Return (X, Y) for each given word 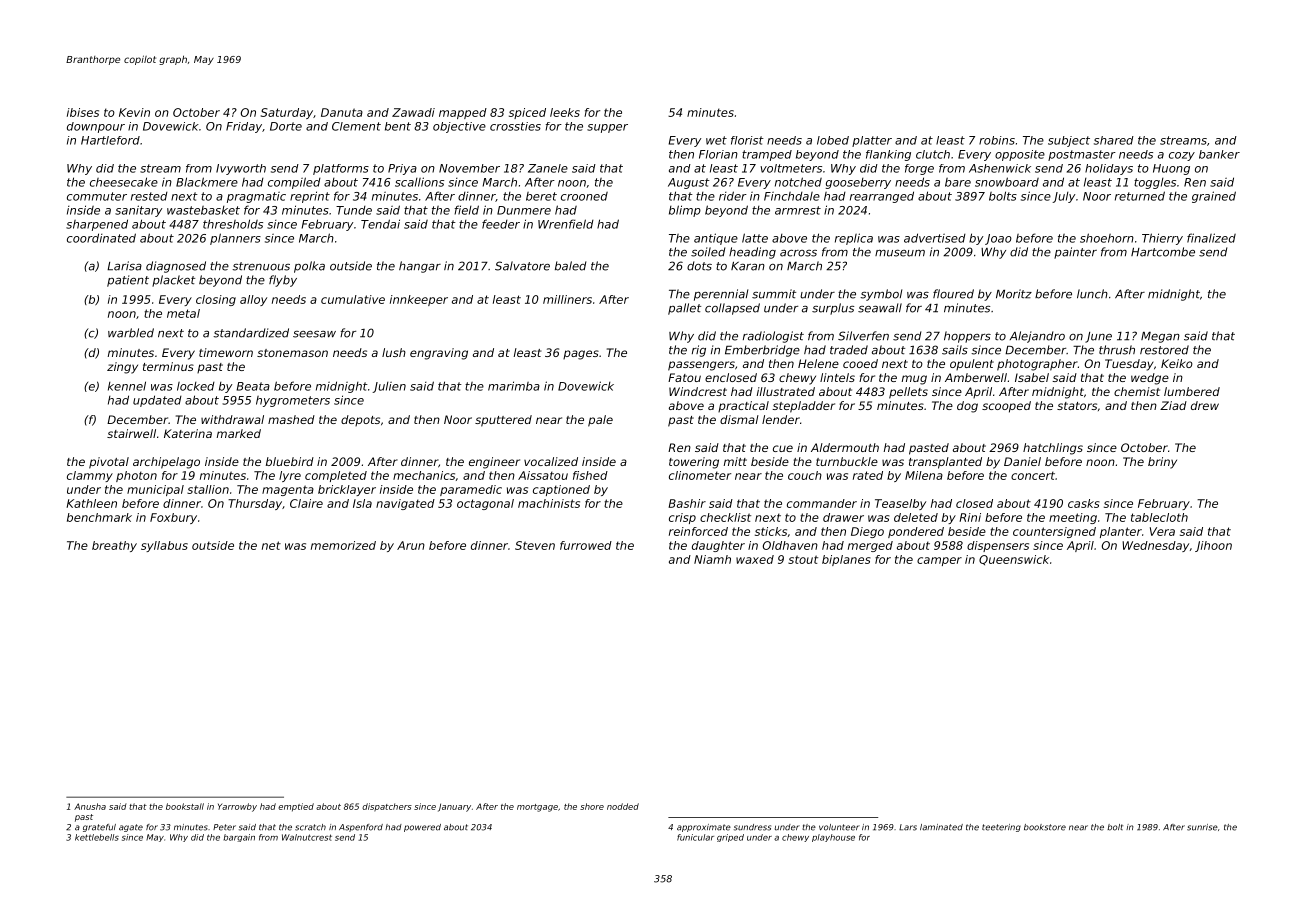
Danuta (342, 112)
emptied (296, 807)
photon (136, 476)
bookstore (1045, 827)
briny (1162, 463)
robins (997, 140)
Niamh (712, 559)
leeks (565, 112)
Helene (818, 363)
